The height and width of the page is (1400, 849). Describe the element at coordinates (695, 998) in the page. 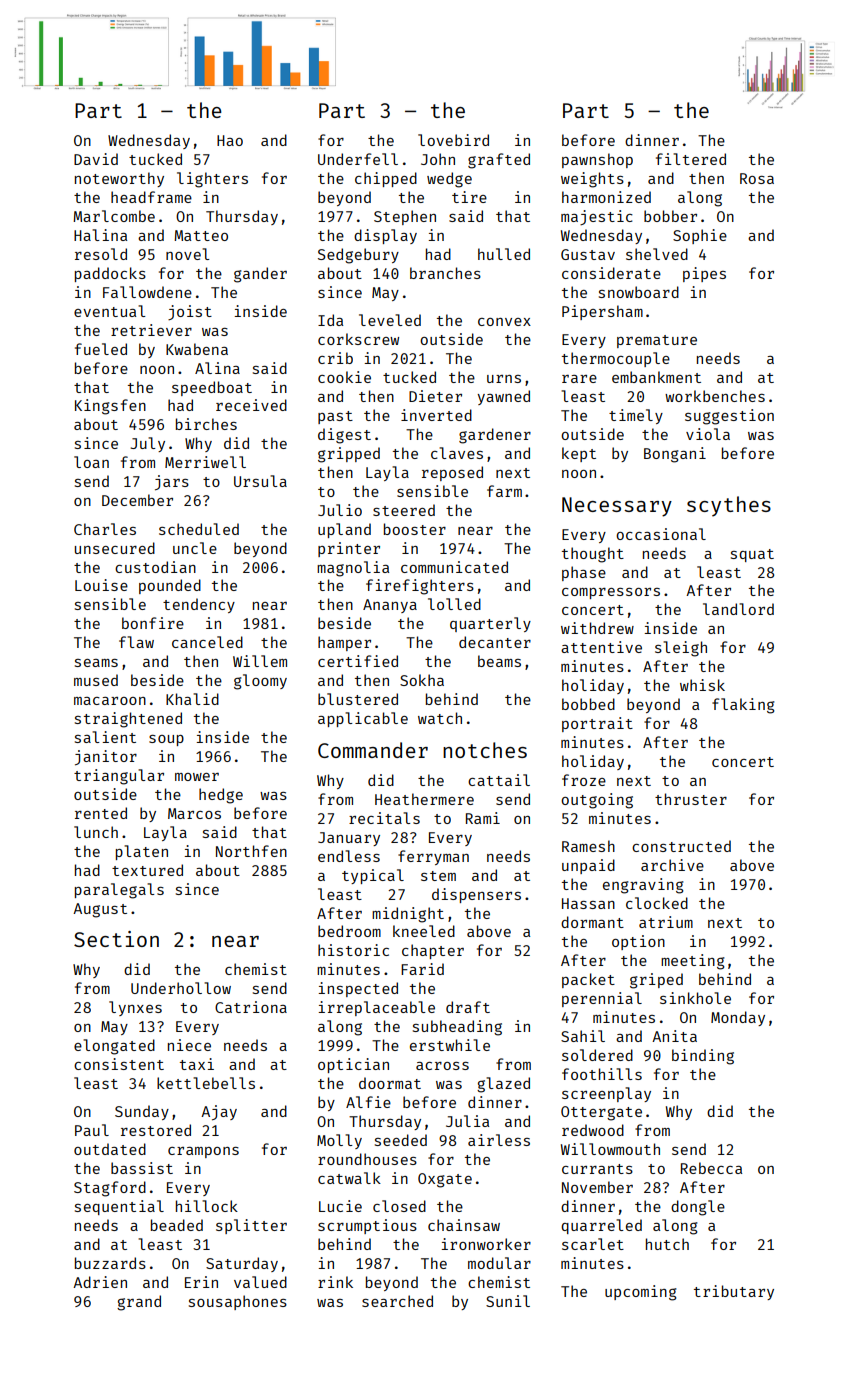

I see `sinkhole` at that location.
